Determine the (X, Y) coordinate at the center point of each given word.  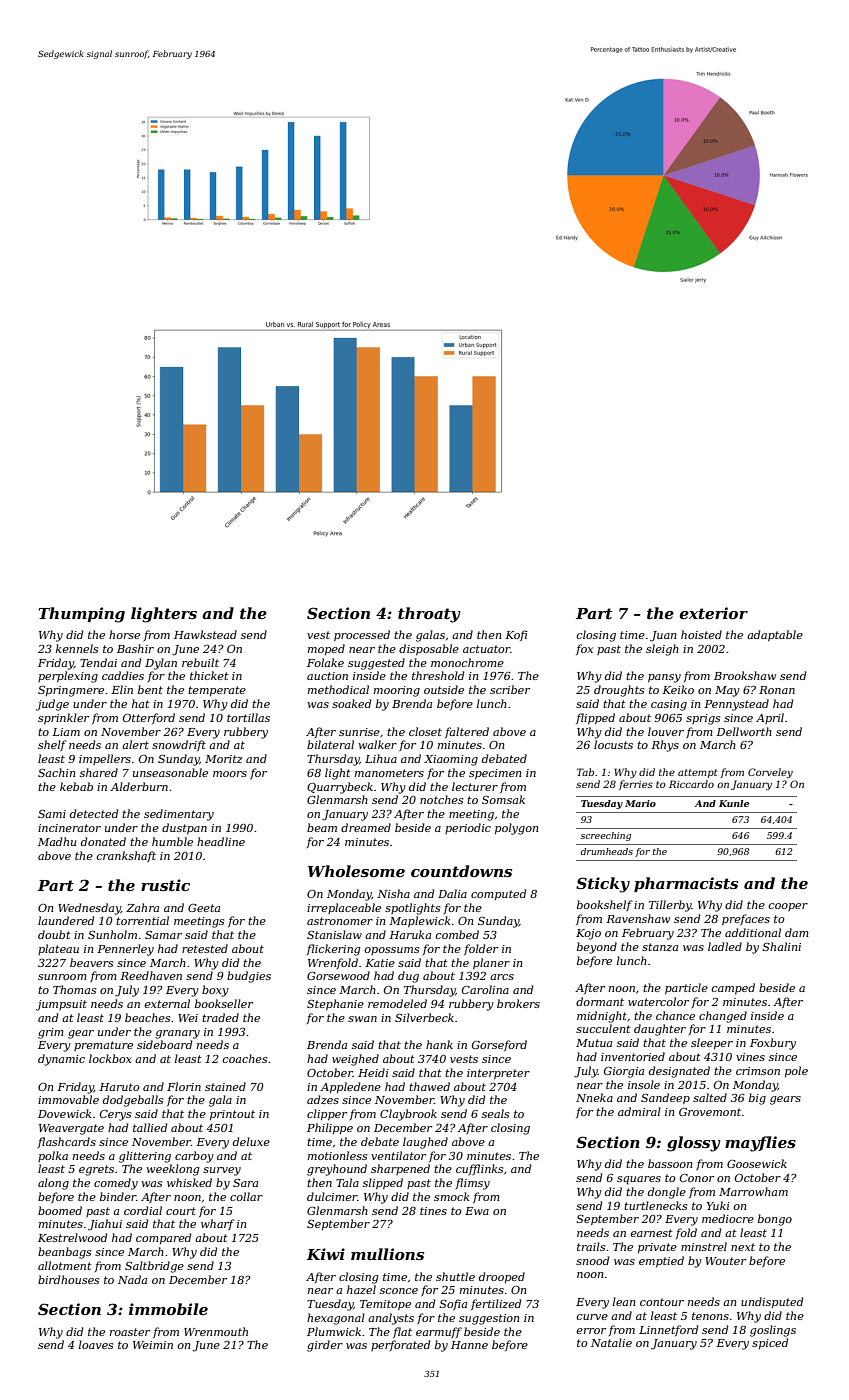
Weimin (153, 1345)
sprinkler (63, 718)
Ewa (477, 1211)
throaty (429, 615)
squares (639, 1180)
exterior (714, 613)
